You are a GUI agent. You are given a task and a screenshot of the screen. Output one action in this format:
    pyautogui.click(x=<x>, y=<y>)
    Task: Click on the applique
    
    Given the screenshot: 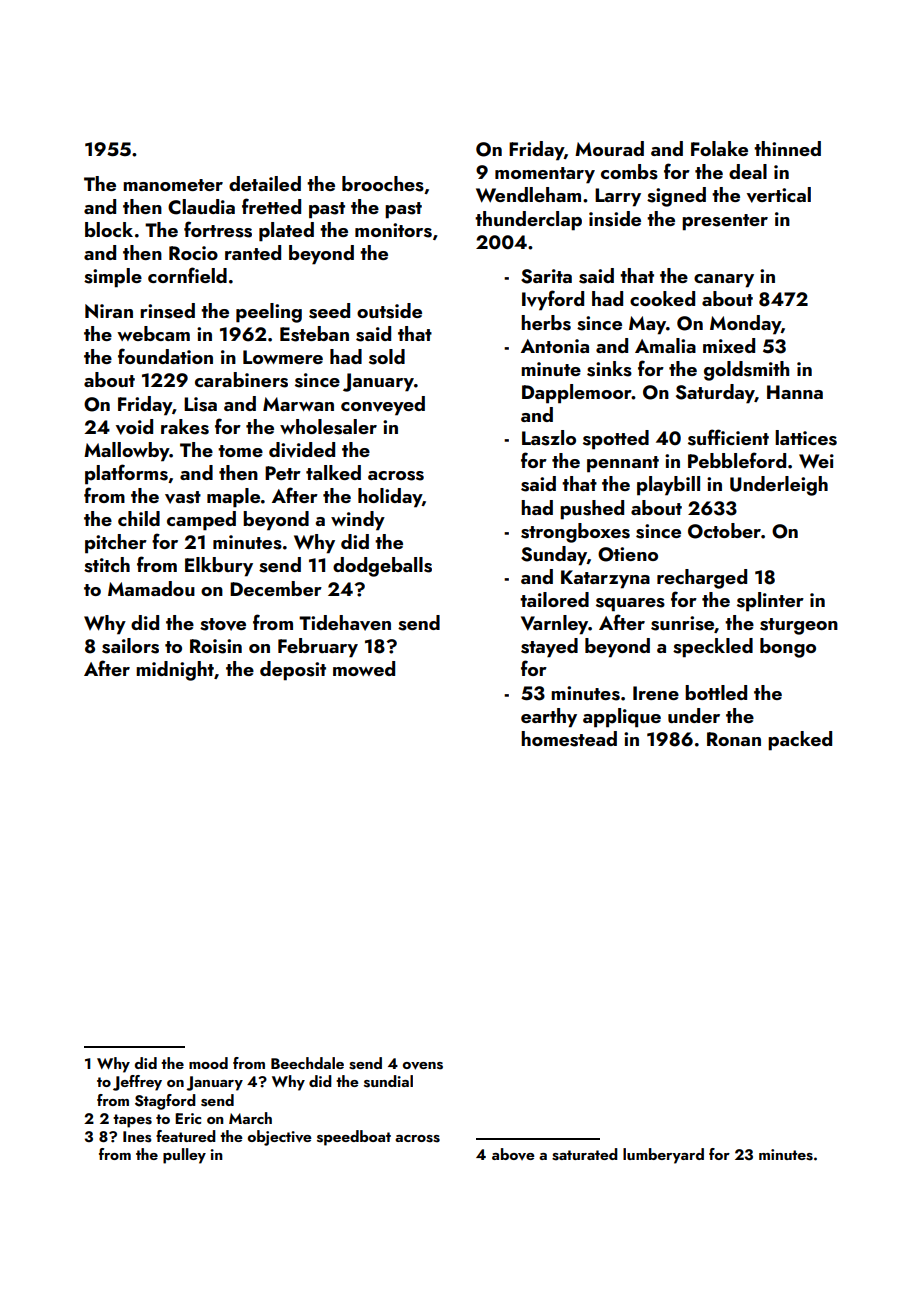 What is the action you would take?
    pyautogui.click(x=622, y=718)
